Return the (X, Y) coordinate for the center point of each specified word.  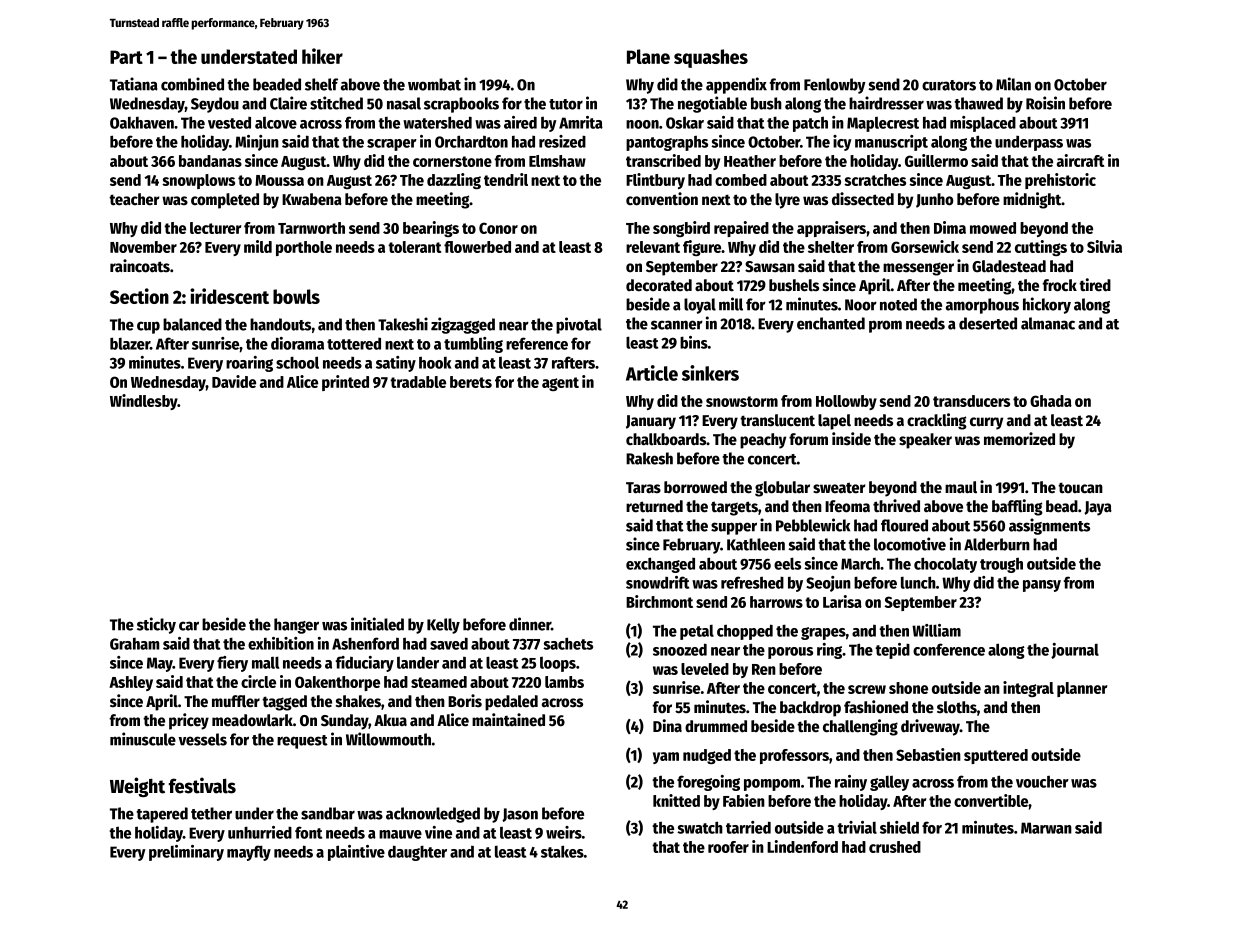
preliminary (186, 853)
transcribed (663, 160)
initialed (377, 624)
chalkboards (666, 439)
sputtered (996, 756)
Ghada (1051, 401)
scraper (392, 145)
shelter (831, 247)
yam (666, 758)
